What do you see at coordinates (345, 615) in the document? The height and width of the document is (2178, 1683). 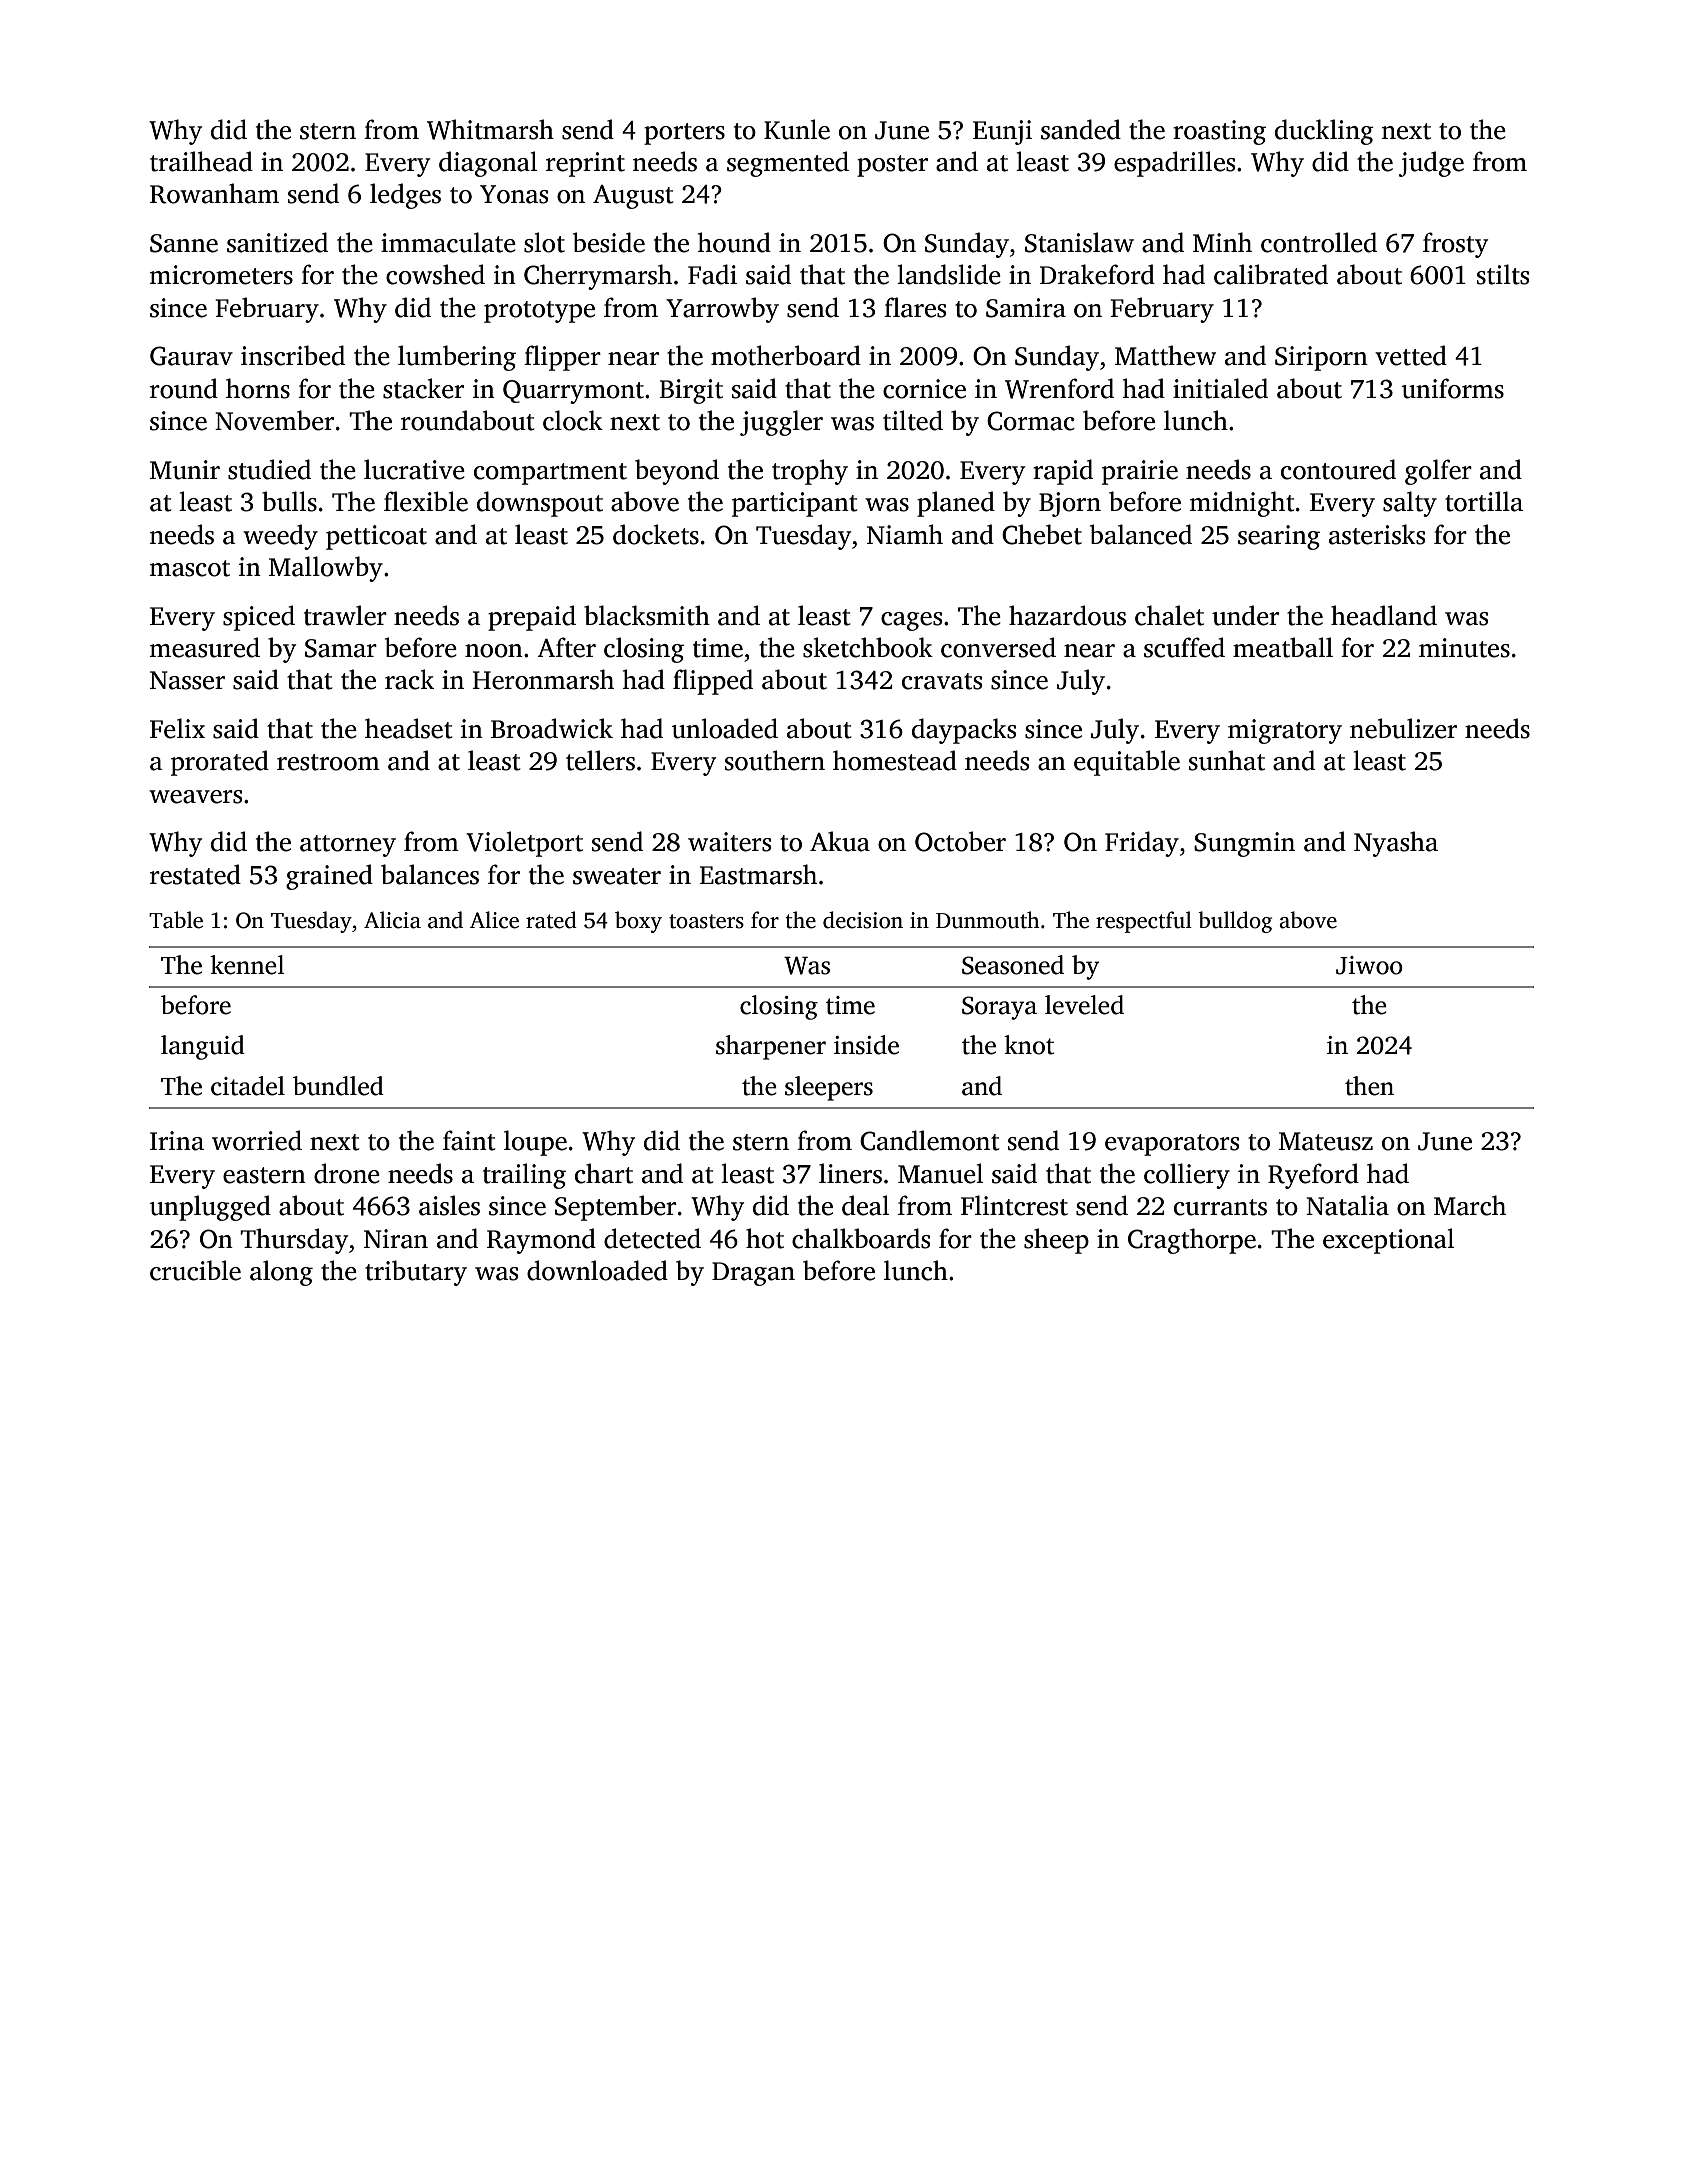 I see `trawler` at bounding box center [345, 615].
